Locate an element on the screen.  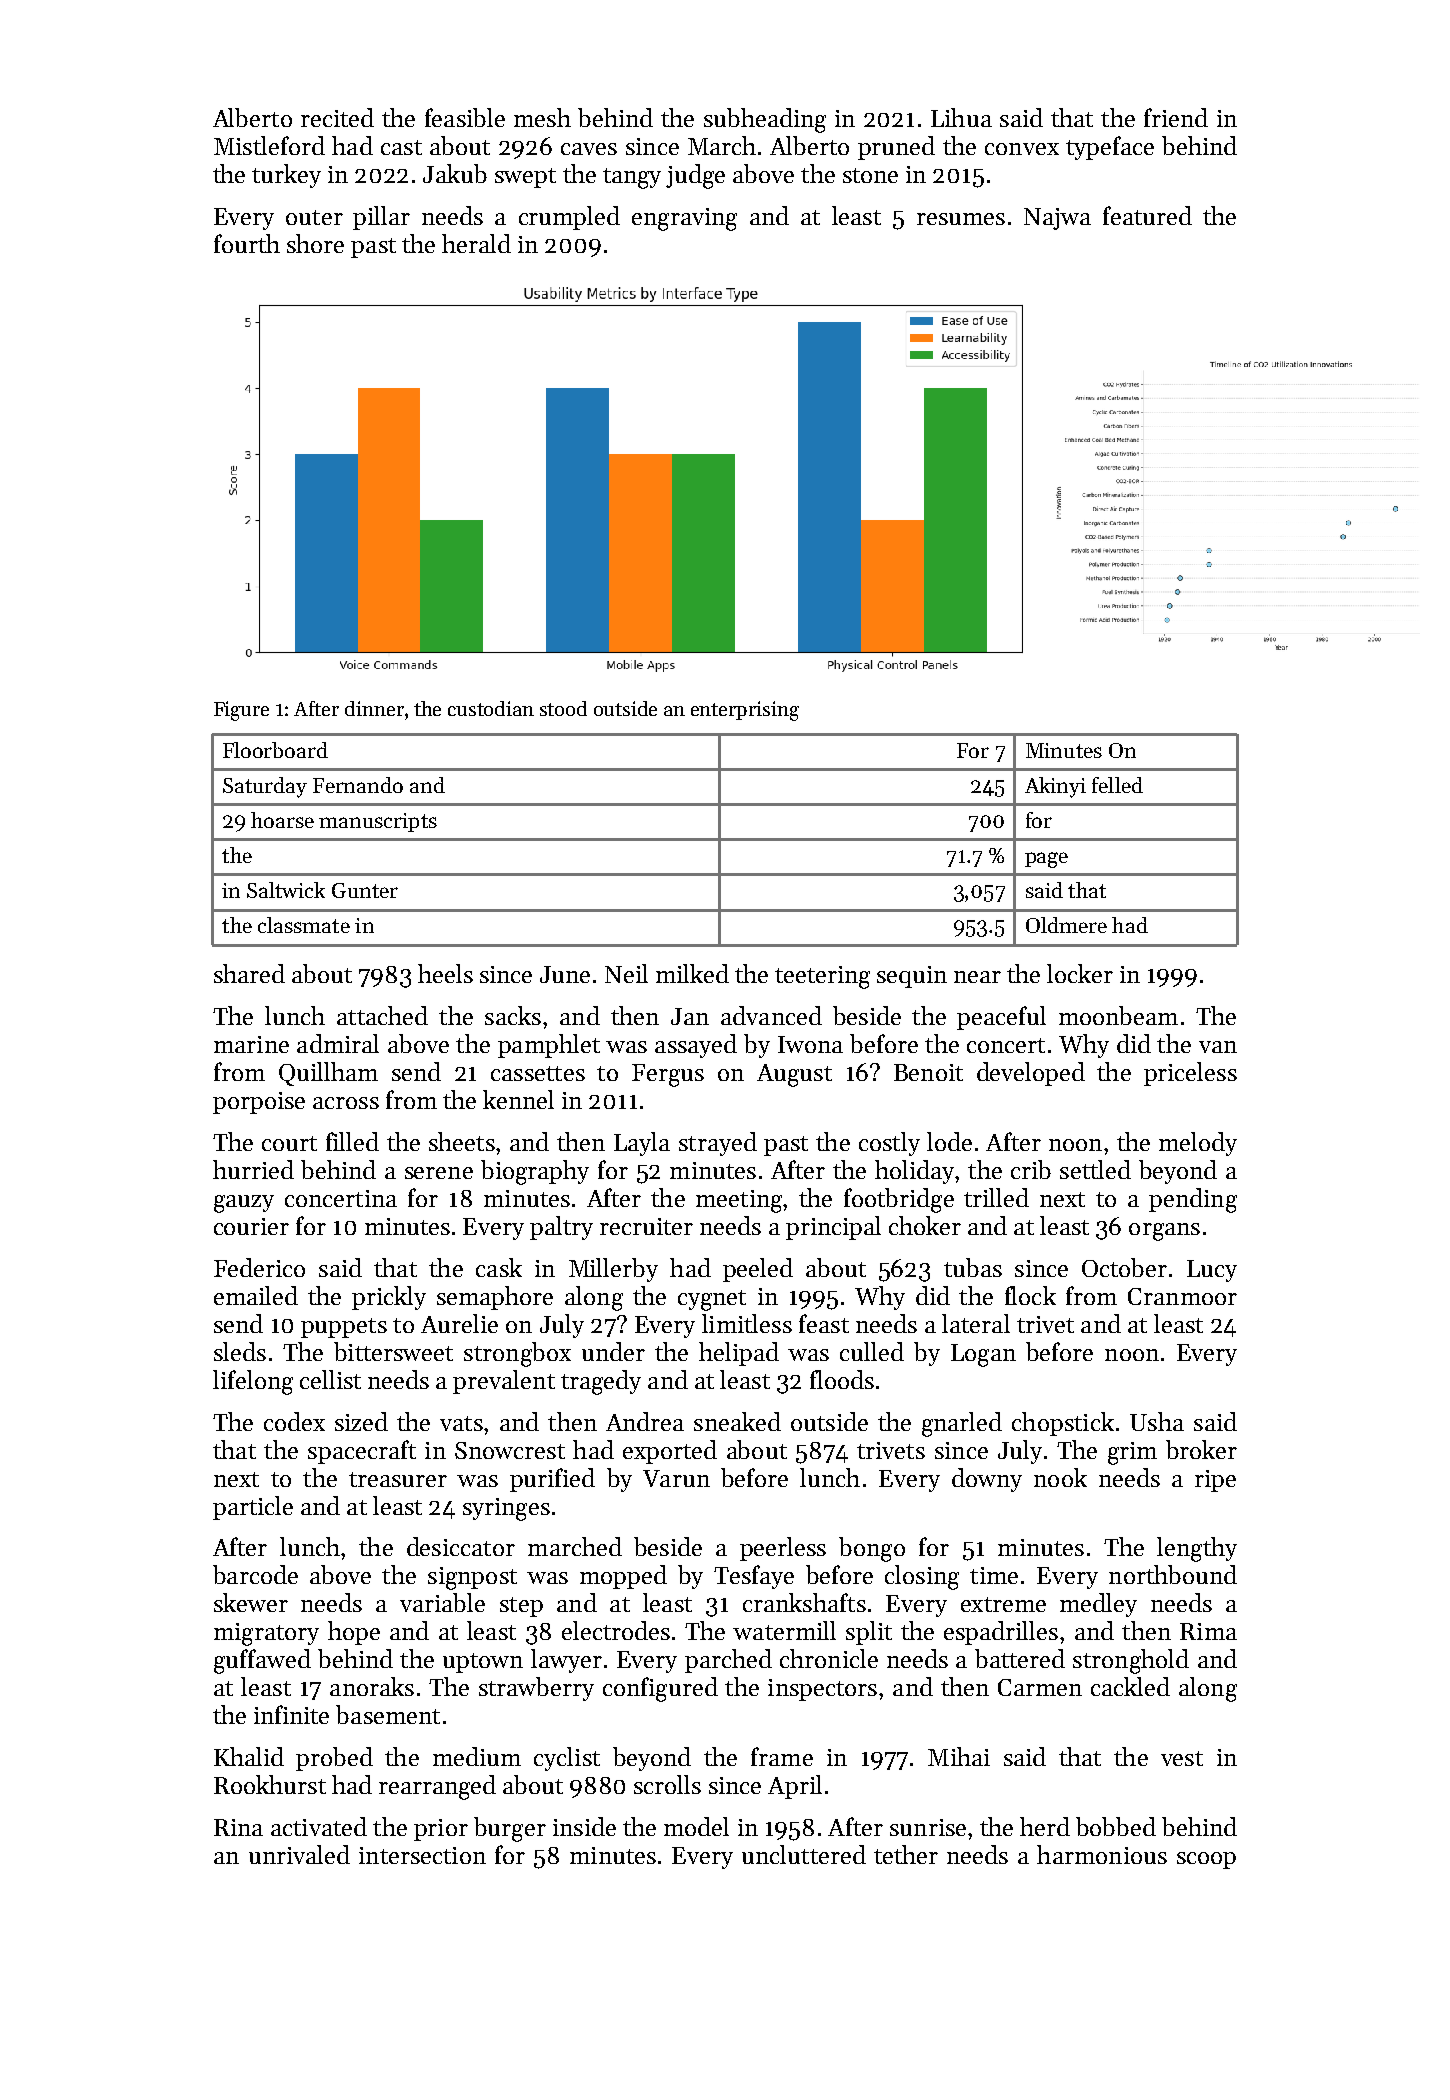
priceless is located at coordinates (1190, 1074).
